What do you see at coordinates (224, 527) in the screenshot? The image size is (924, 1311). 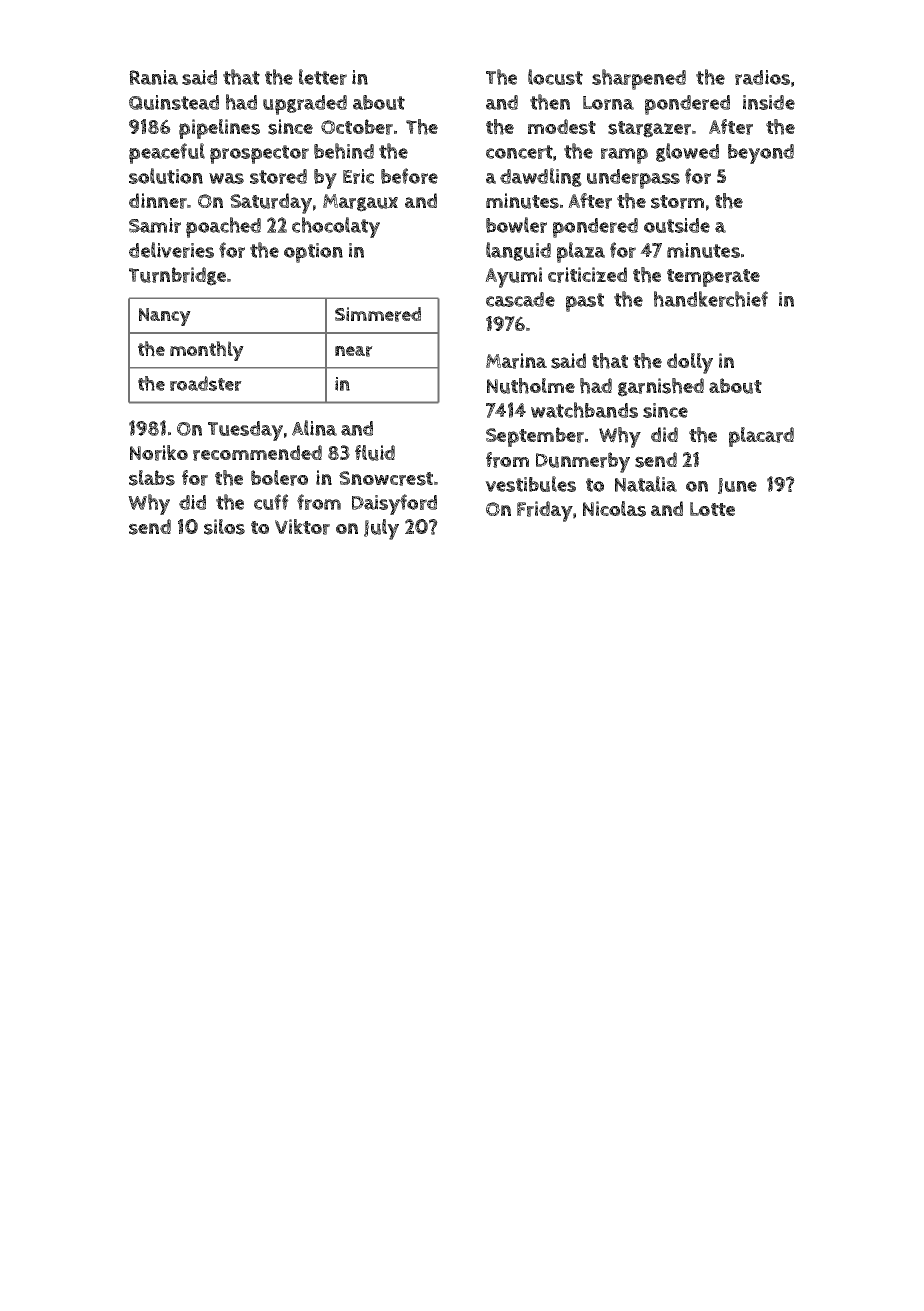 I see `silos` at bounding box center [224, 527].
